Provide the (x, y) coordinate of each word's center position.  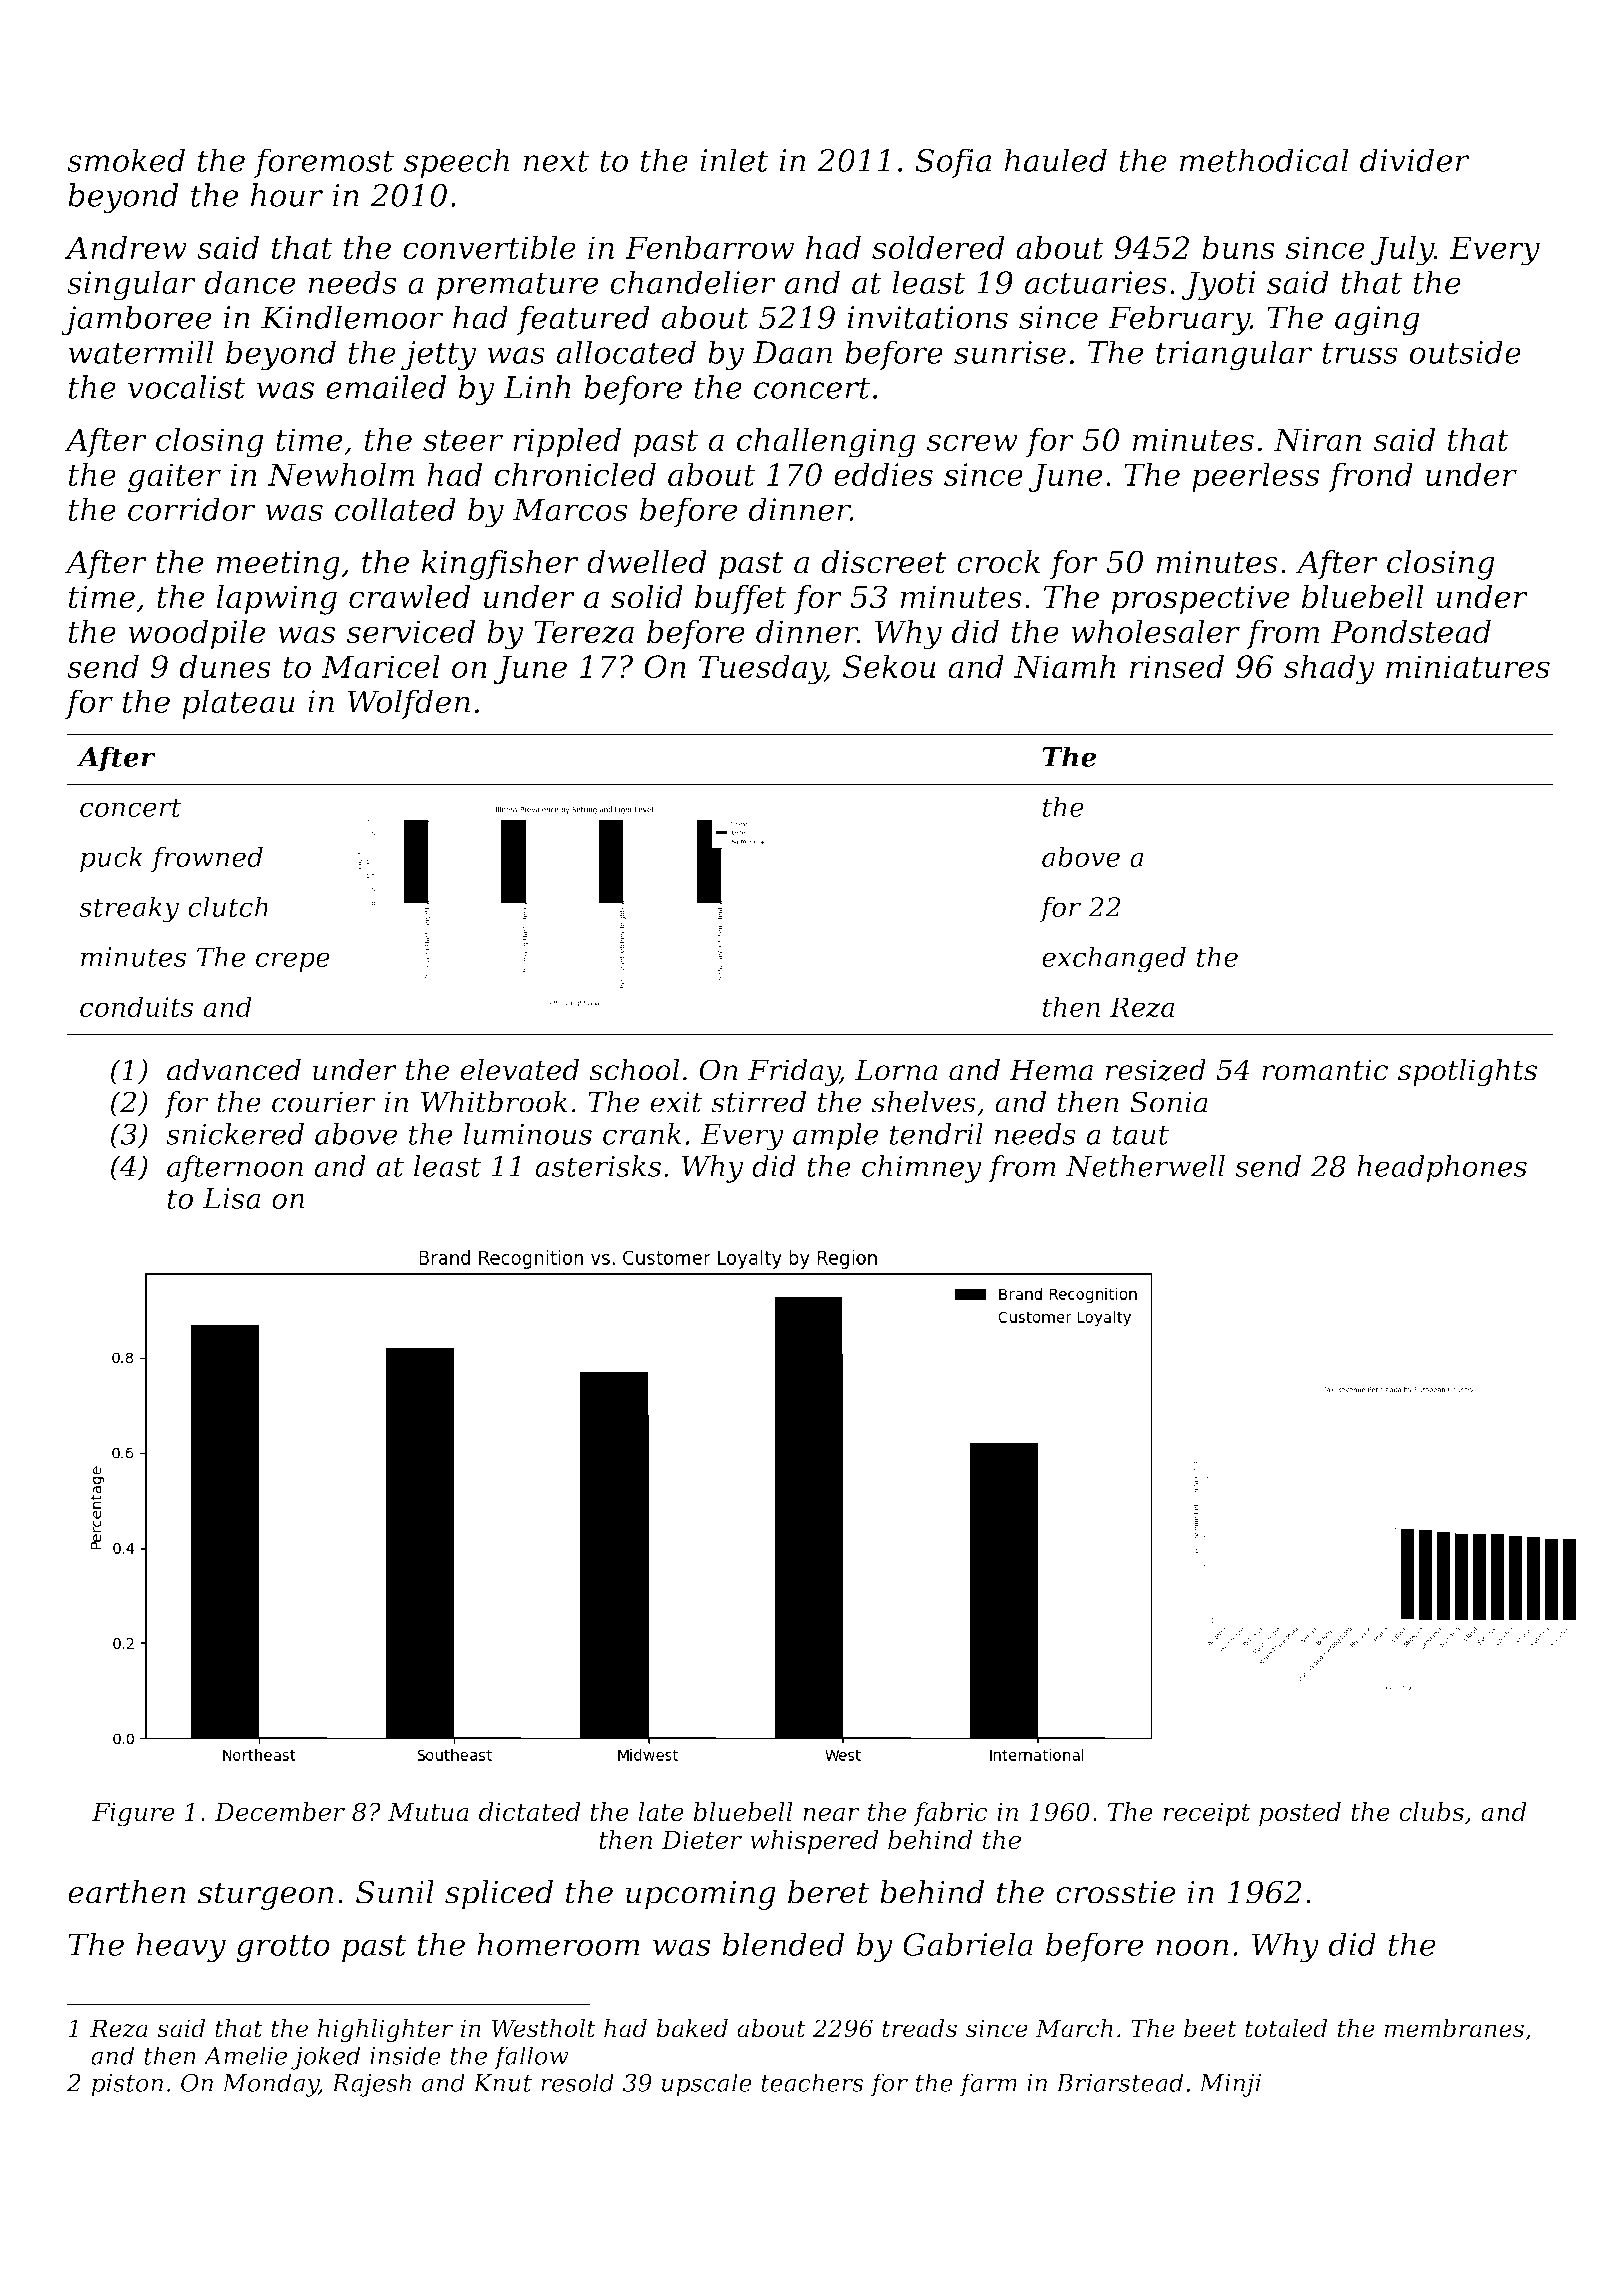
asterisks (598, 1166)
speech (456, 163)
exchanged (1114, 959)
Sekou (889, 666)
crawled (410, 596)
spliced (499, 1895)
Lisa (231, 1198)
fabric (950, 1814)
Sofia (953, 163)
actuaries (1095, 282)
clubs (1431, 1812)
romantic (1325, 1070)
